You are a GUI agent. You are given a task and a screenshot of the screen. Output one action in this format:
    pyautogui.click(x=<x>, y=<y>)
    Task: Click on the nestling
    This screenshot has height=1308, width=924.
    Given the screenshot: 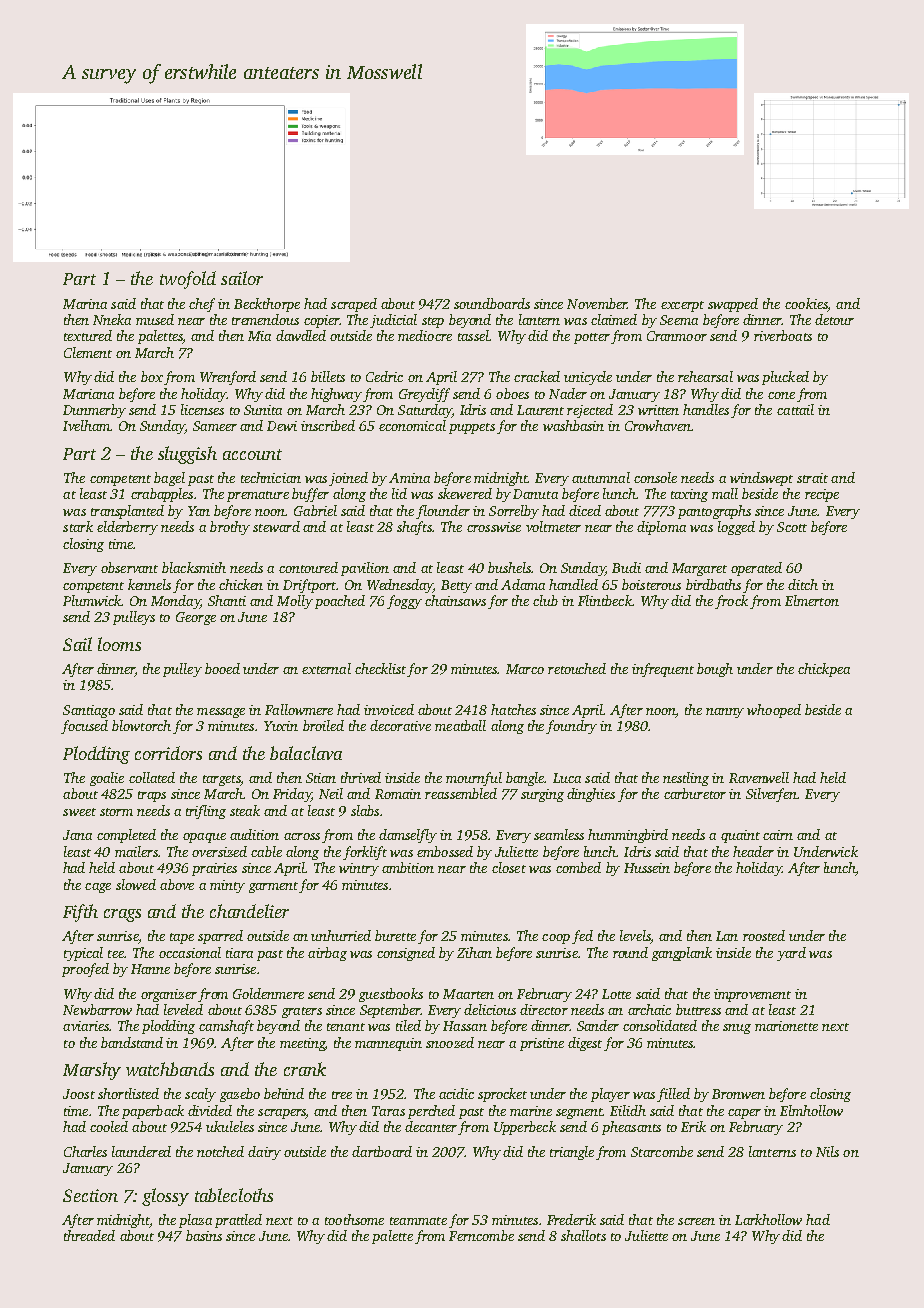 What is the action you would take?
    pyautogui.click(x=686, y=779)
